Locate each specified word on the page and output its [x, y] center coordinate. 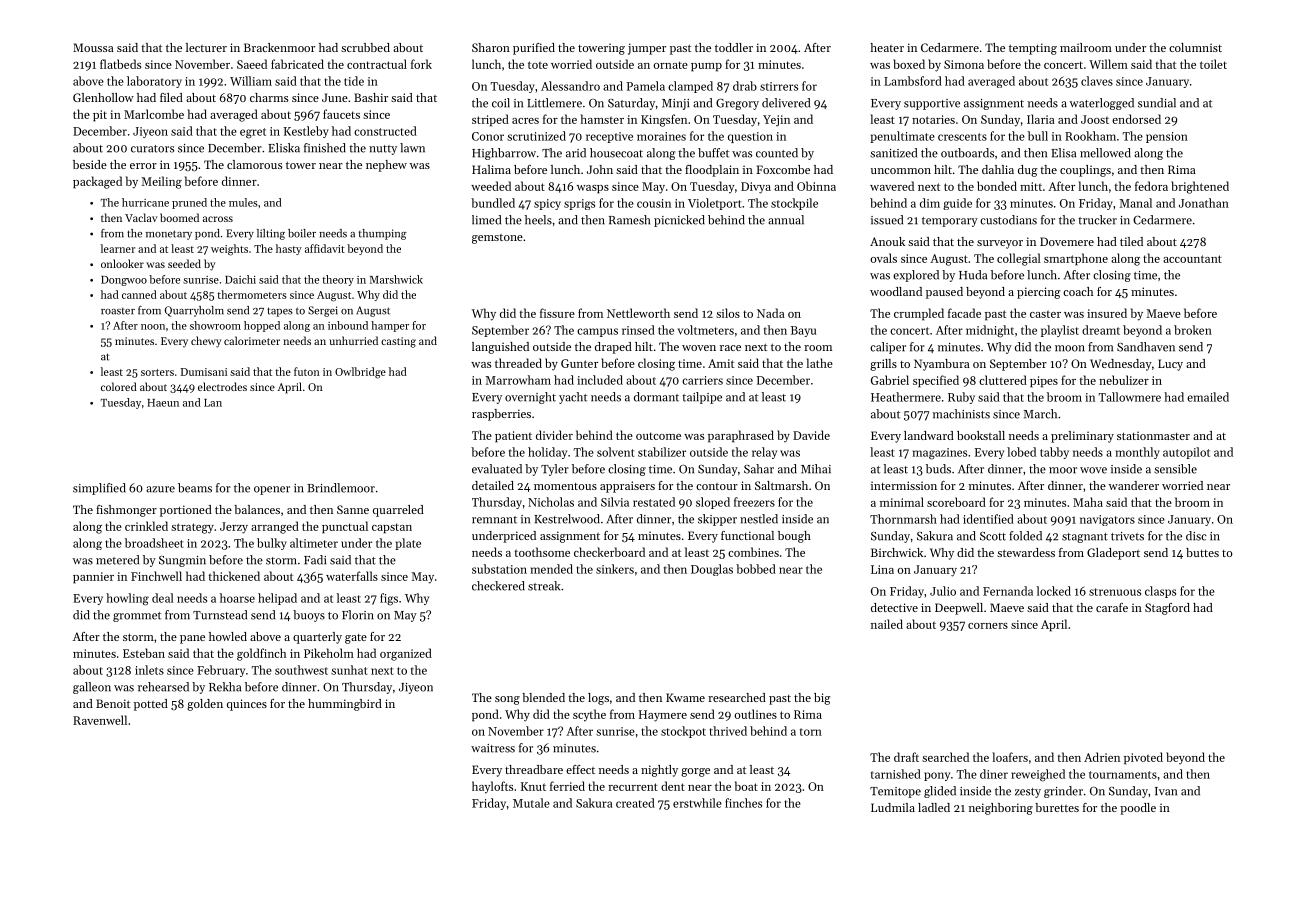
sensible [1175, 469]
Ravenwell [100, 720]
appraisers [627, 487]
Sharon [491, 47]
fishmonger [126, 511]
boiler [302, 233]
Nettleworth [638, 313]
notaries [933, 119]
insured [1107, 313]
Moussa [93, 47]
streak [544, 586]
